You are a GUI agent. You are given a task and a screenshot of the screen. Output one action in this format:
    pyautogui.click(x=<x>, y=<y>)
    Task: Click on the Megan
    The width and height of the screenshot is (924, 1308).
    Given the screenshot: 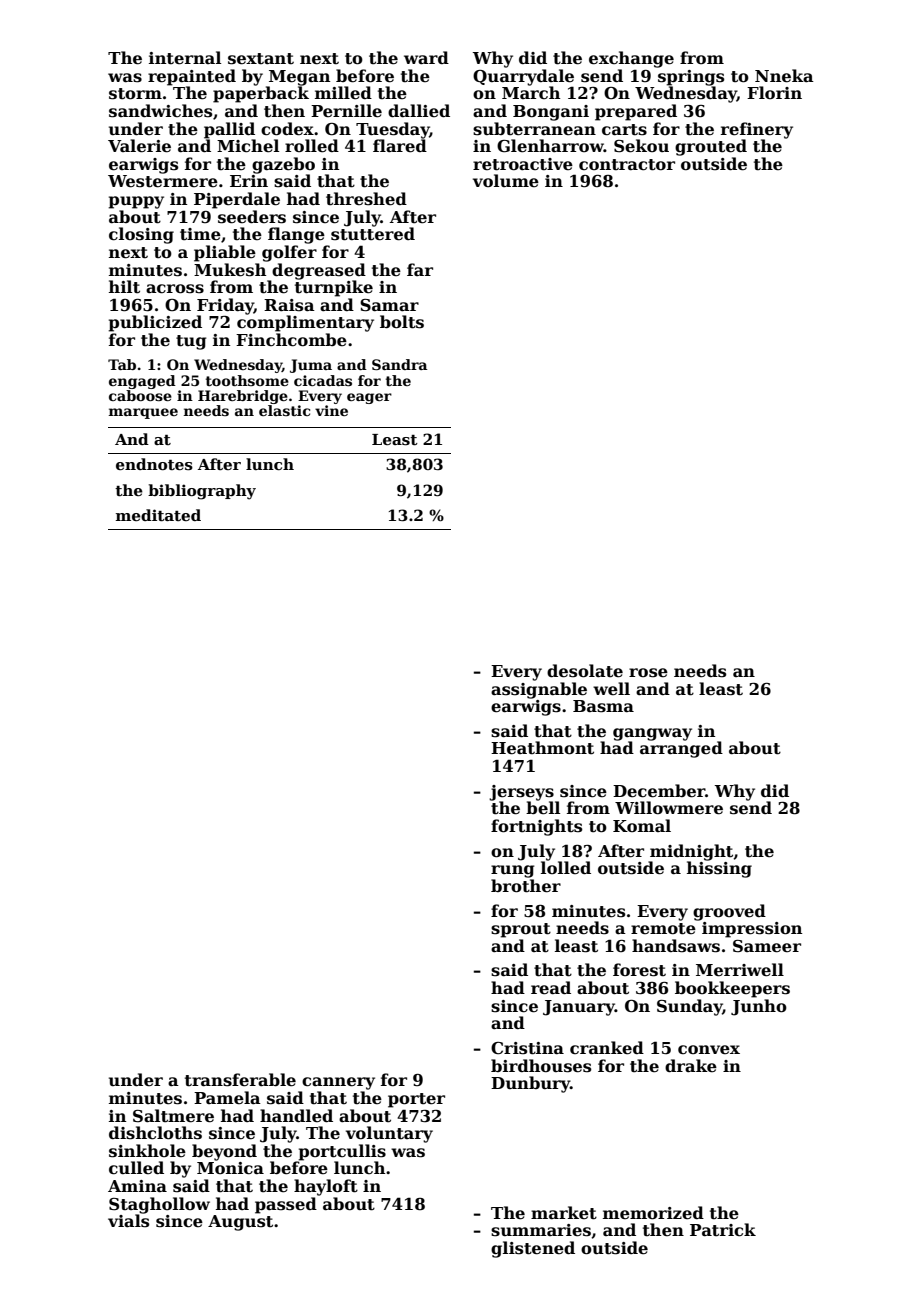 What is the action you would take?
    pyautogui.click(x=299, y=78)
